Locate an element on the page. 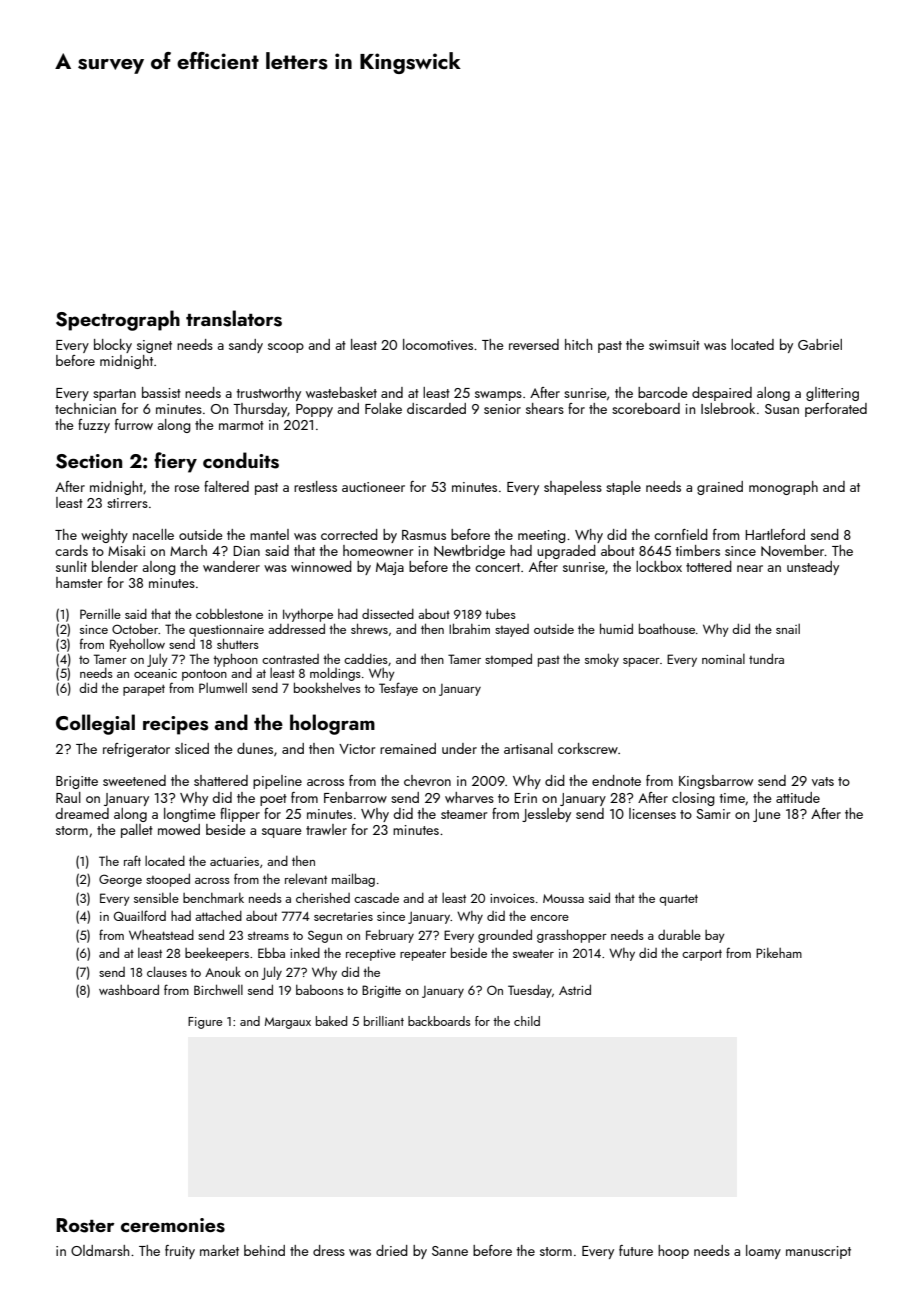 The height and width of the page is (1308, 924). dreamed is located at coordinates (82, 813).
